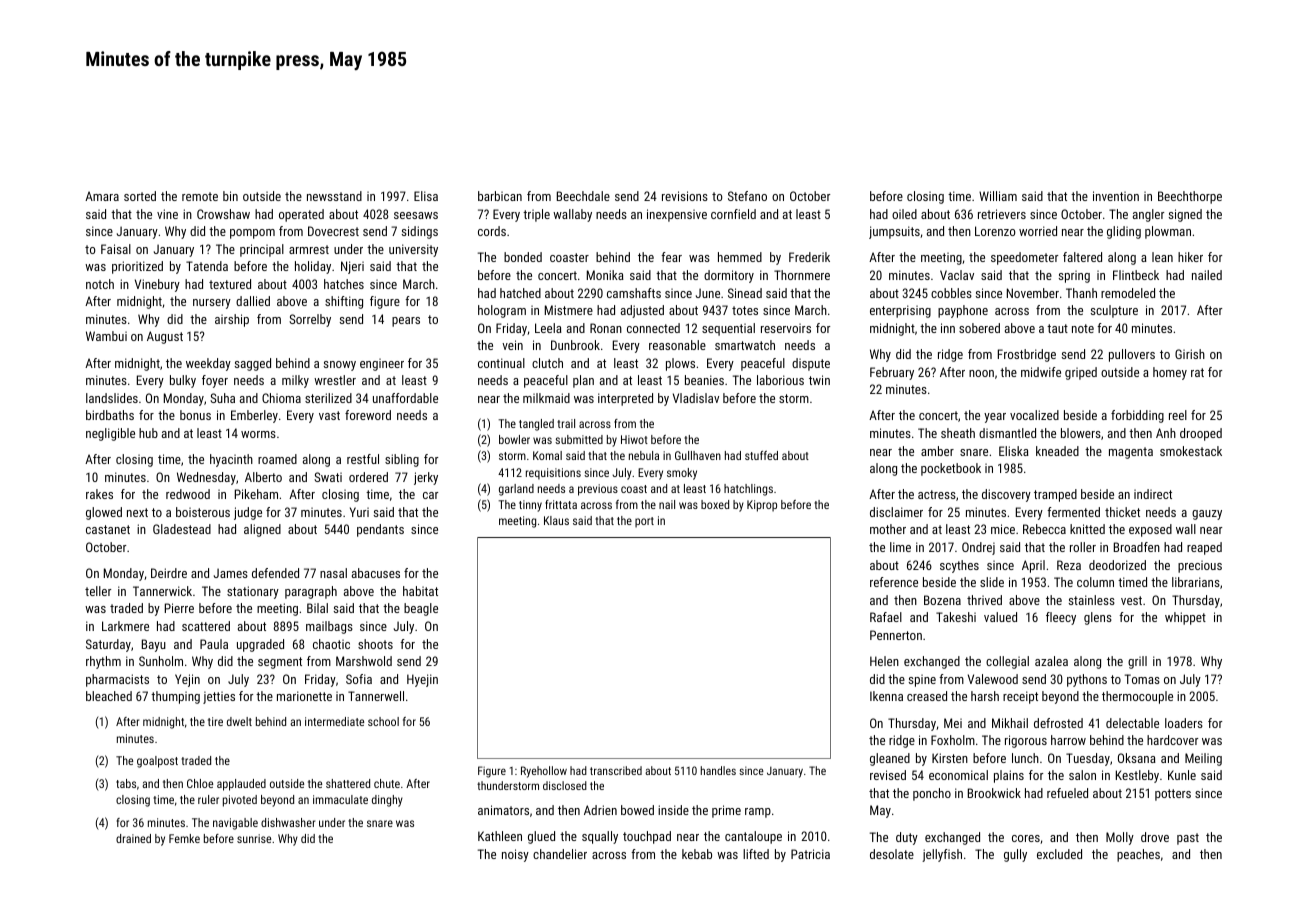  Describe the element at coordinates (333, 231) in the image. I see `Dovecrest` at that location.
